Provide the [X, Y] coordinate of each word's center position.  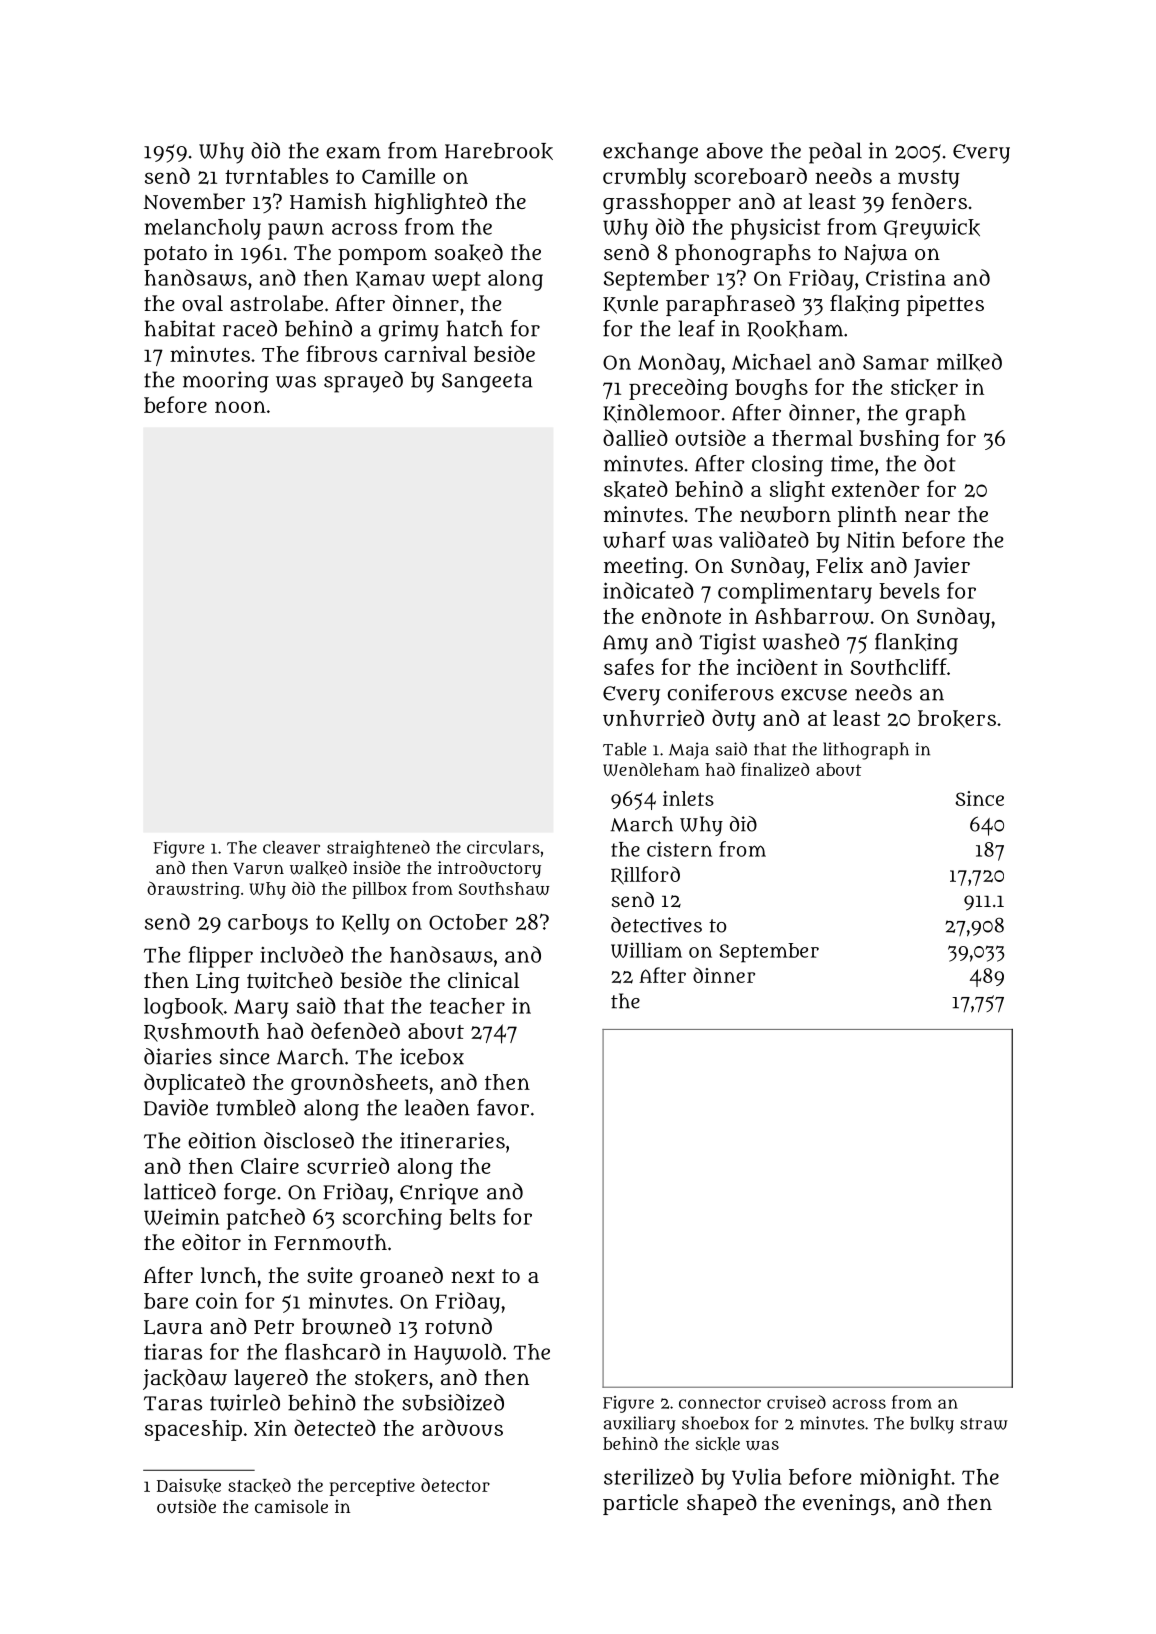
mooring [226, 382]
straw [984, 1424]
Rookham [795, 329]
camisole [291, 1506]
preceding [678, 389]
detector [455, 1485]
